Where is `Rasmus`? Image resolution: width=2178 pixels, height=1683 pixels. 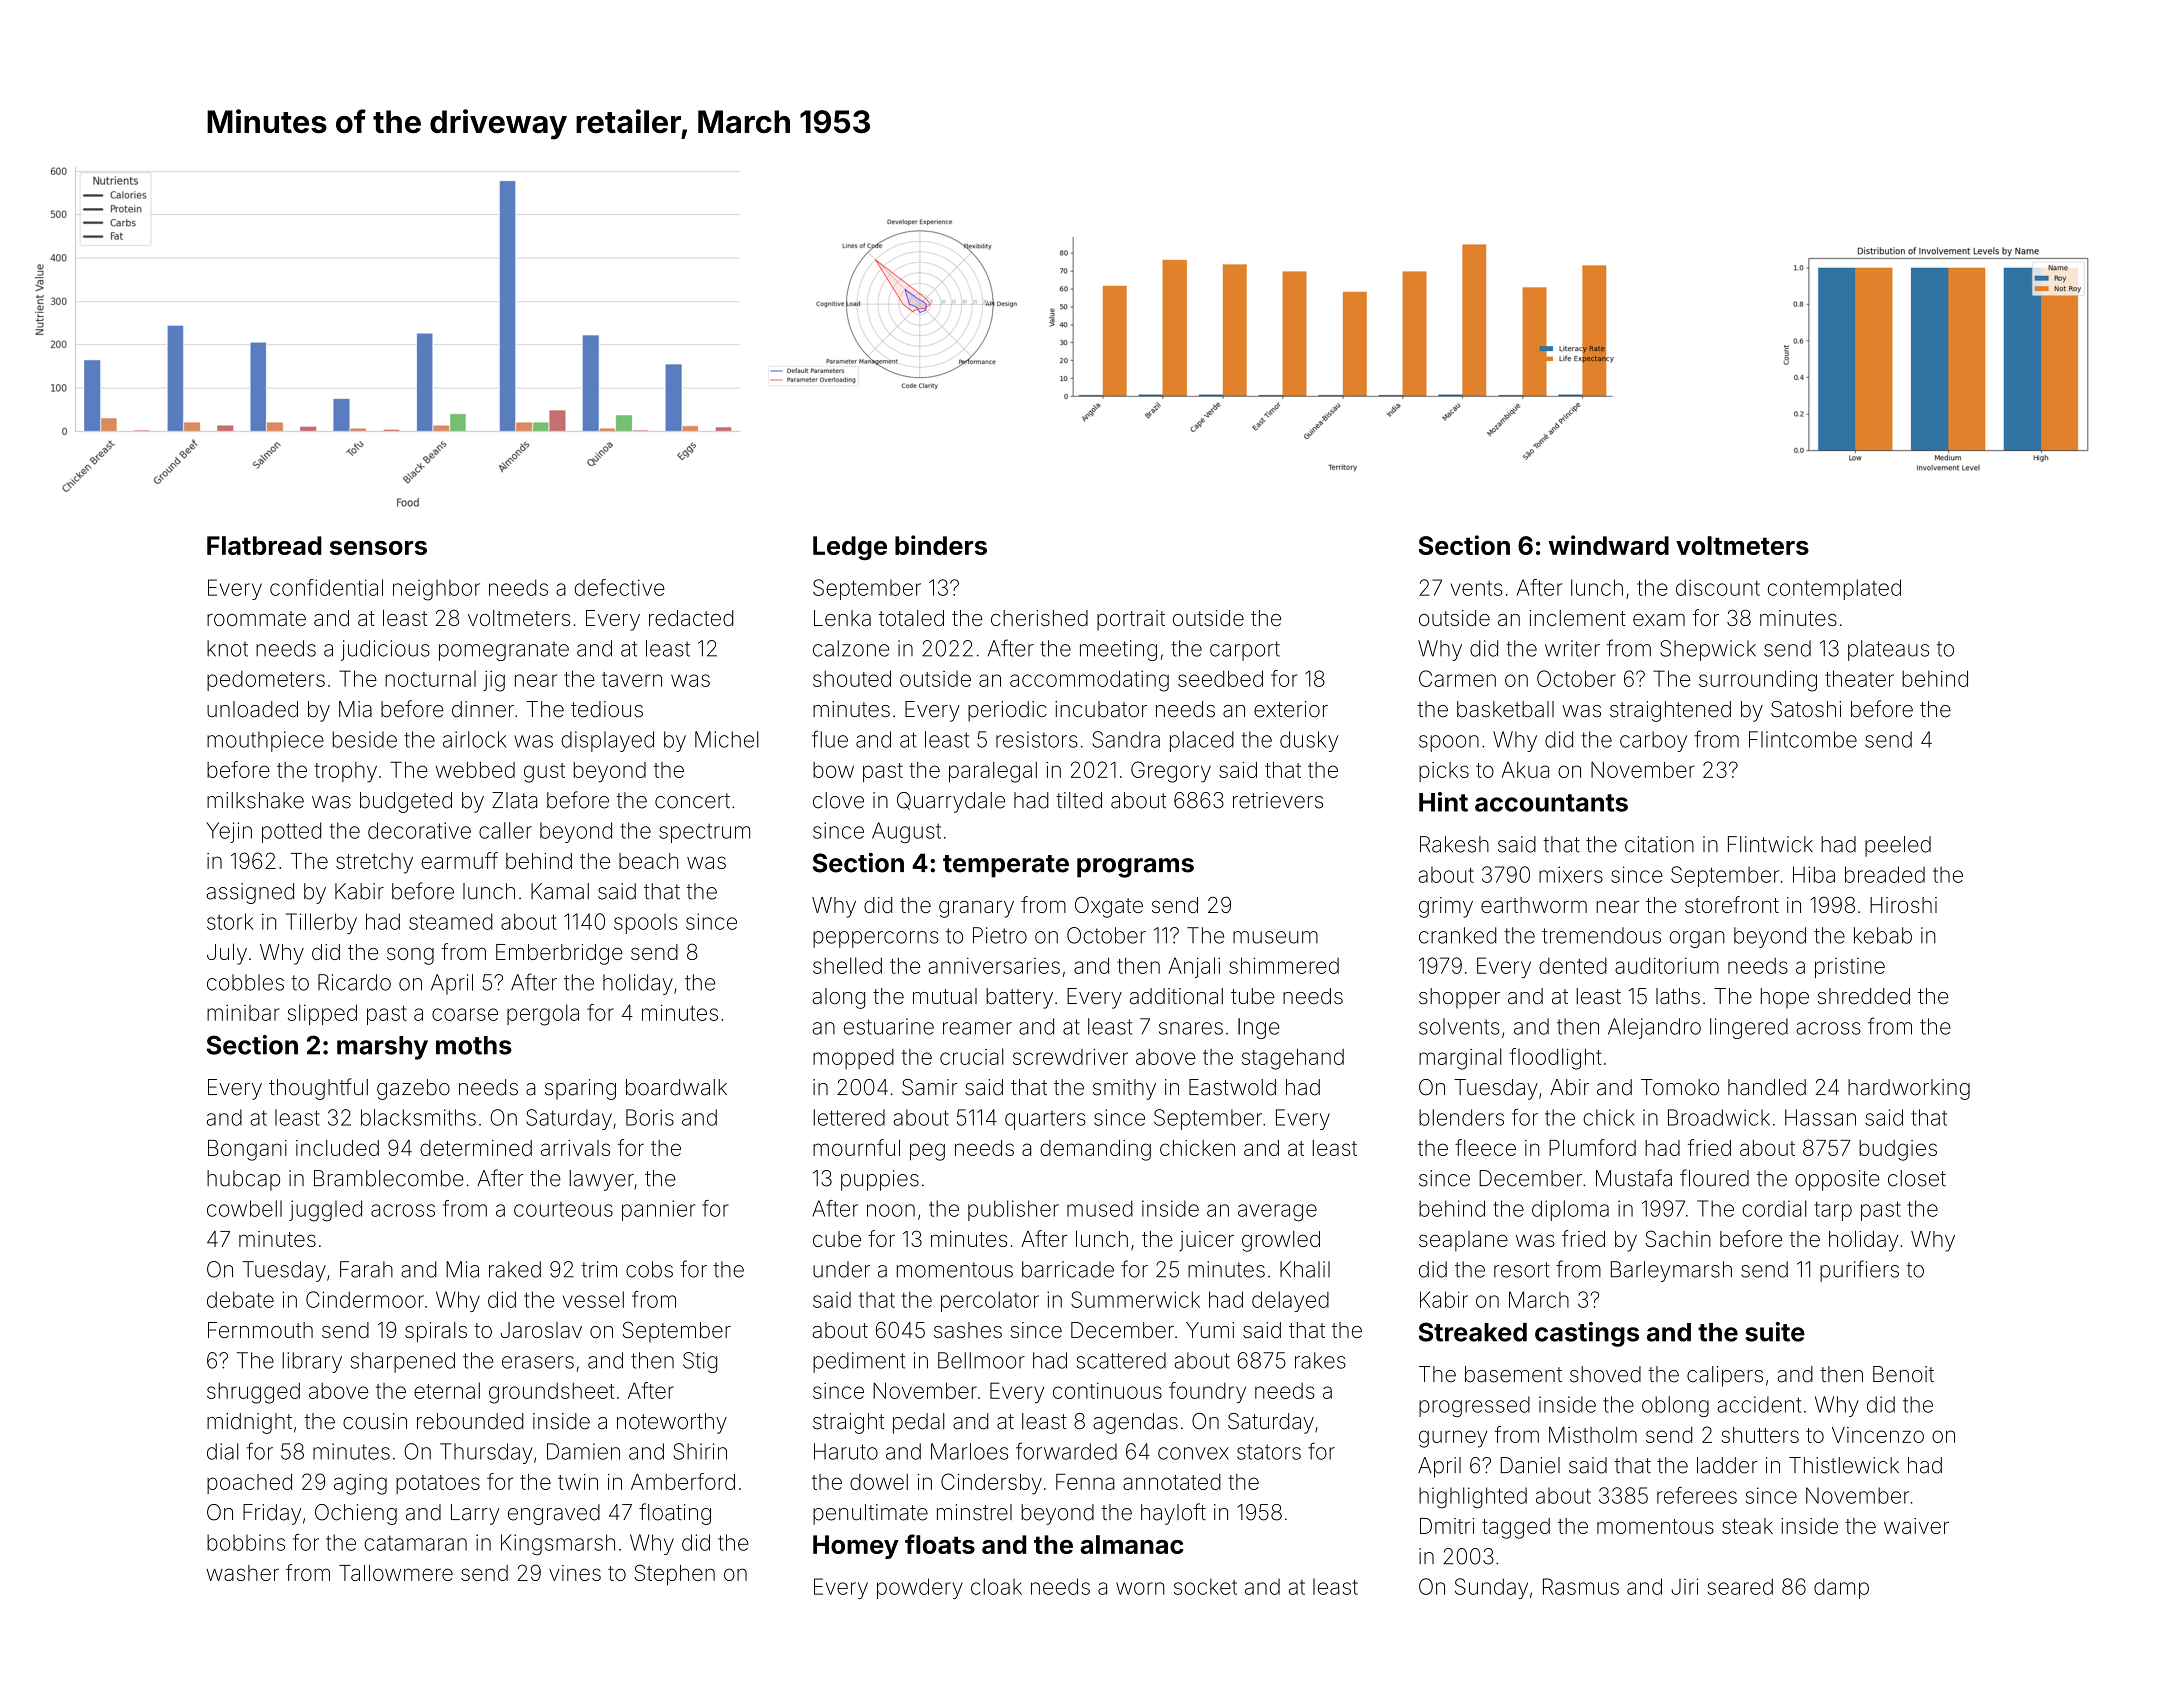 Rasmus is located at coordinates (1581, 1586).
